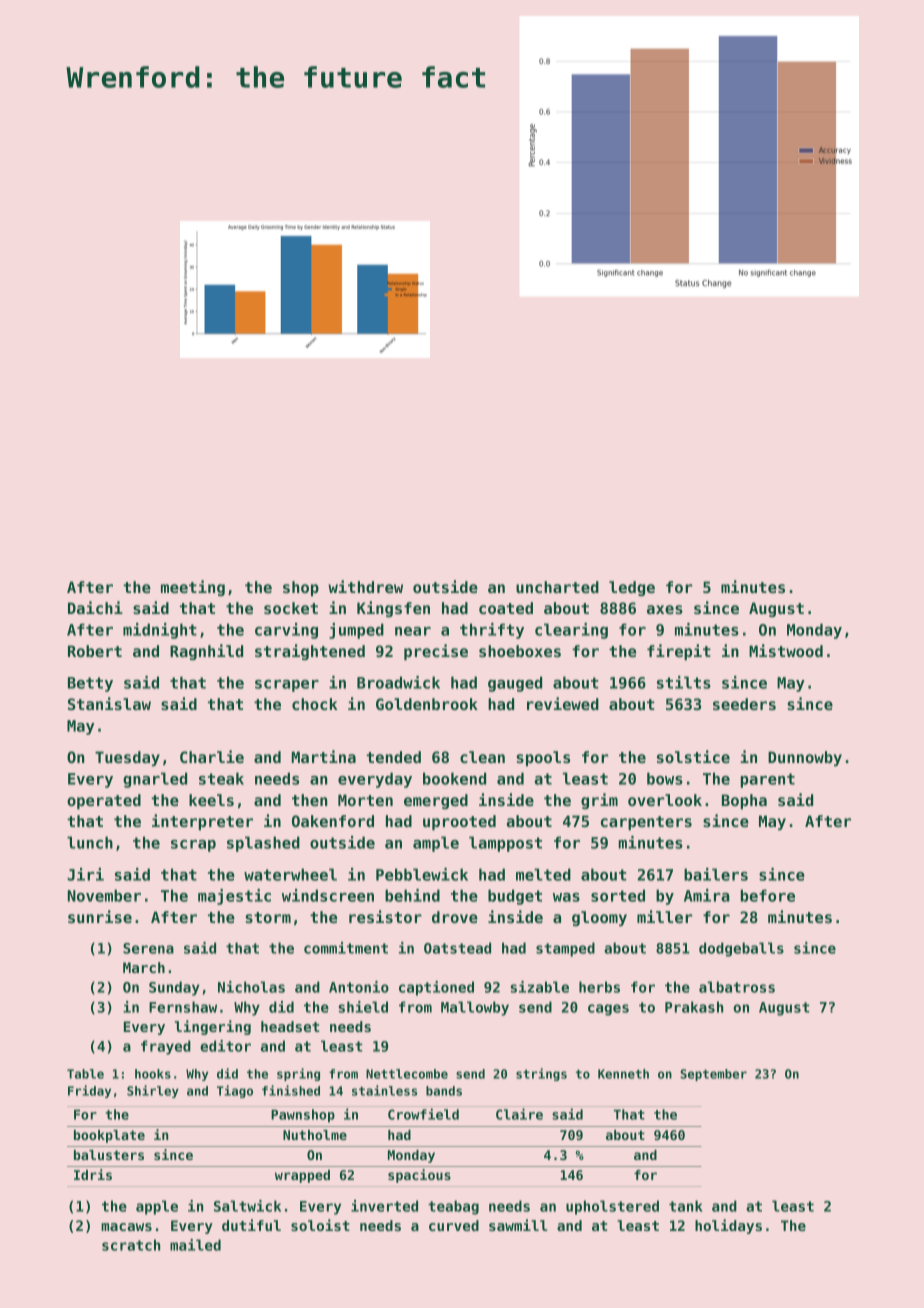 The image size is (924, 1308). What do you see at coordinates (632, 588) in the document?
I see `ledge` at bounding box center [632, 588].
